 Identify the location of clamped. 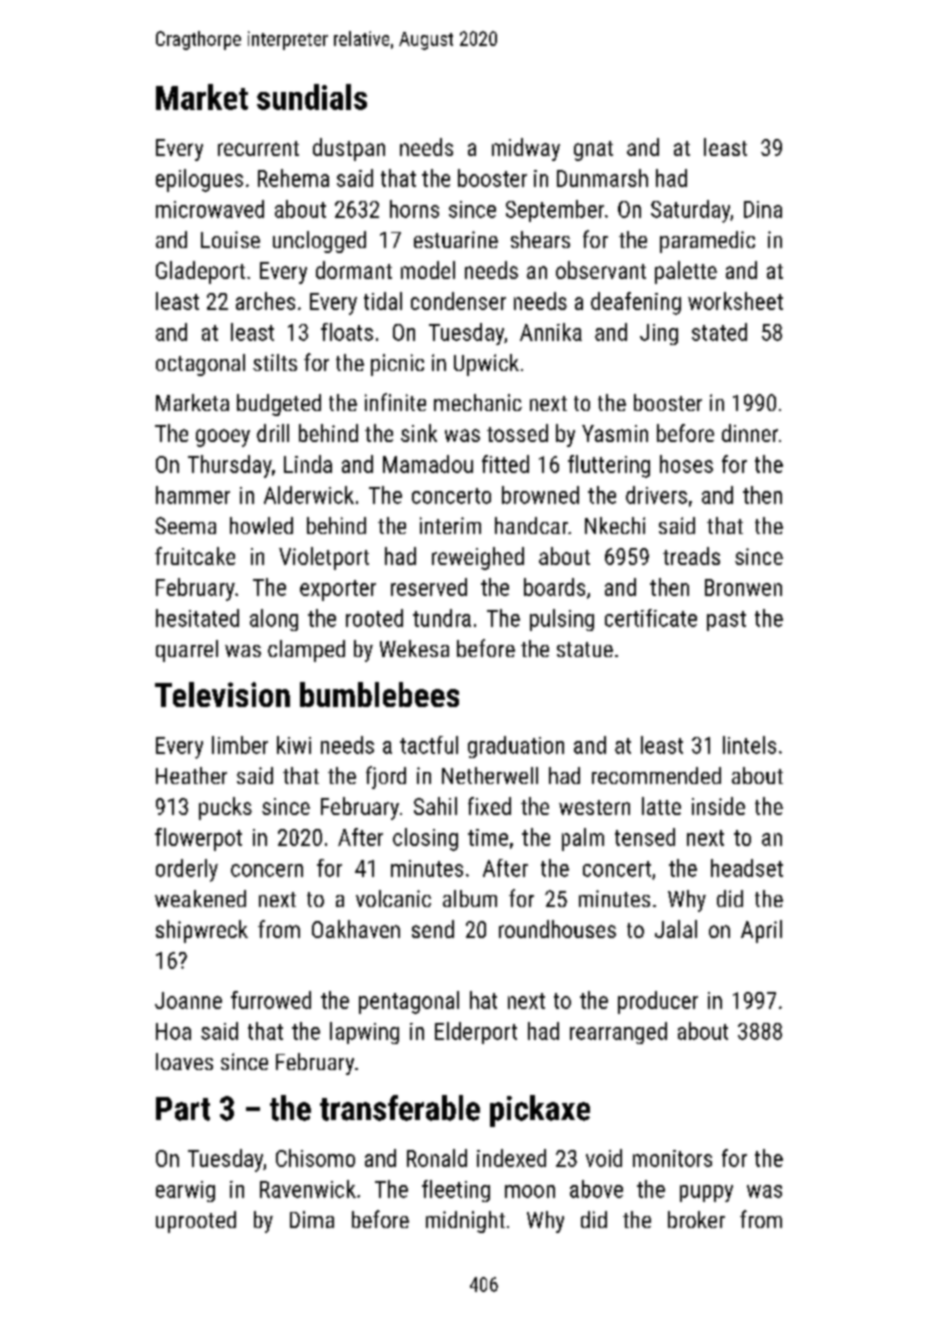
(306, 651).
